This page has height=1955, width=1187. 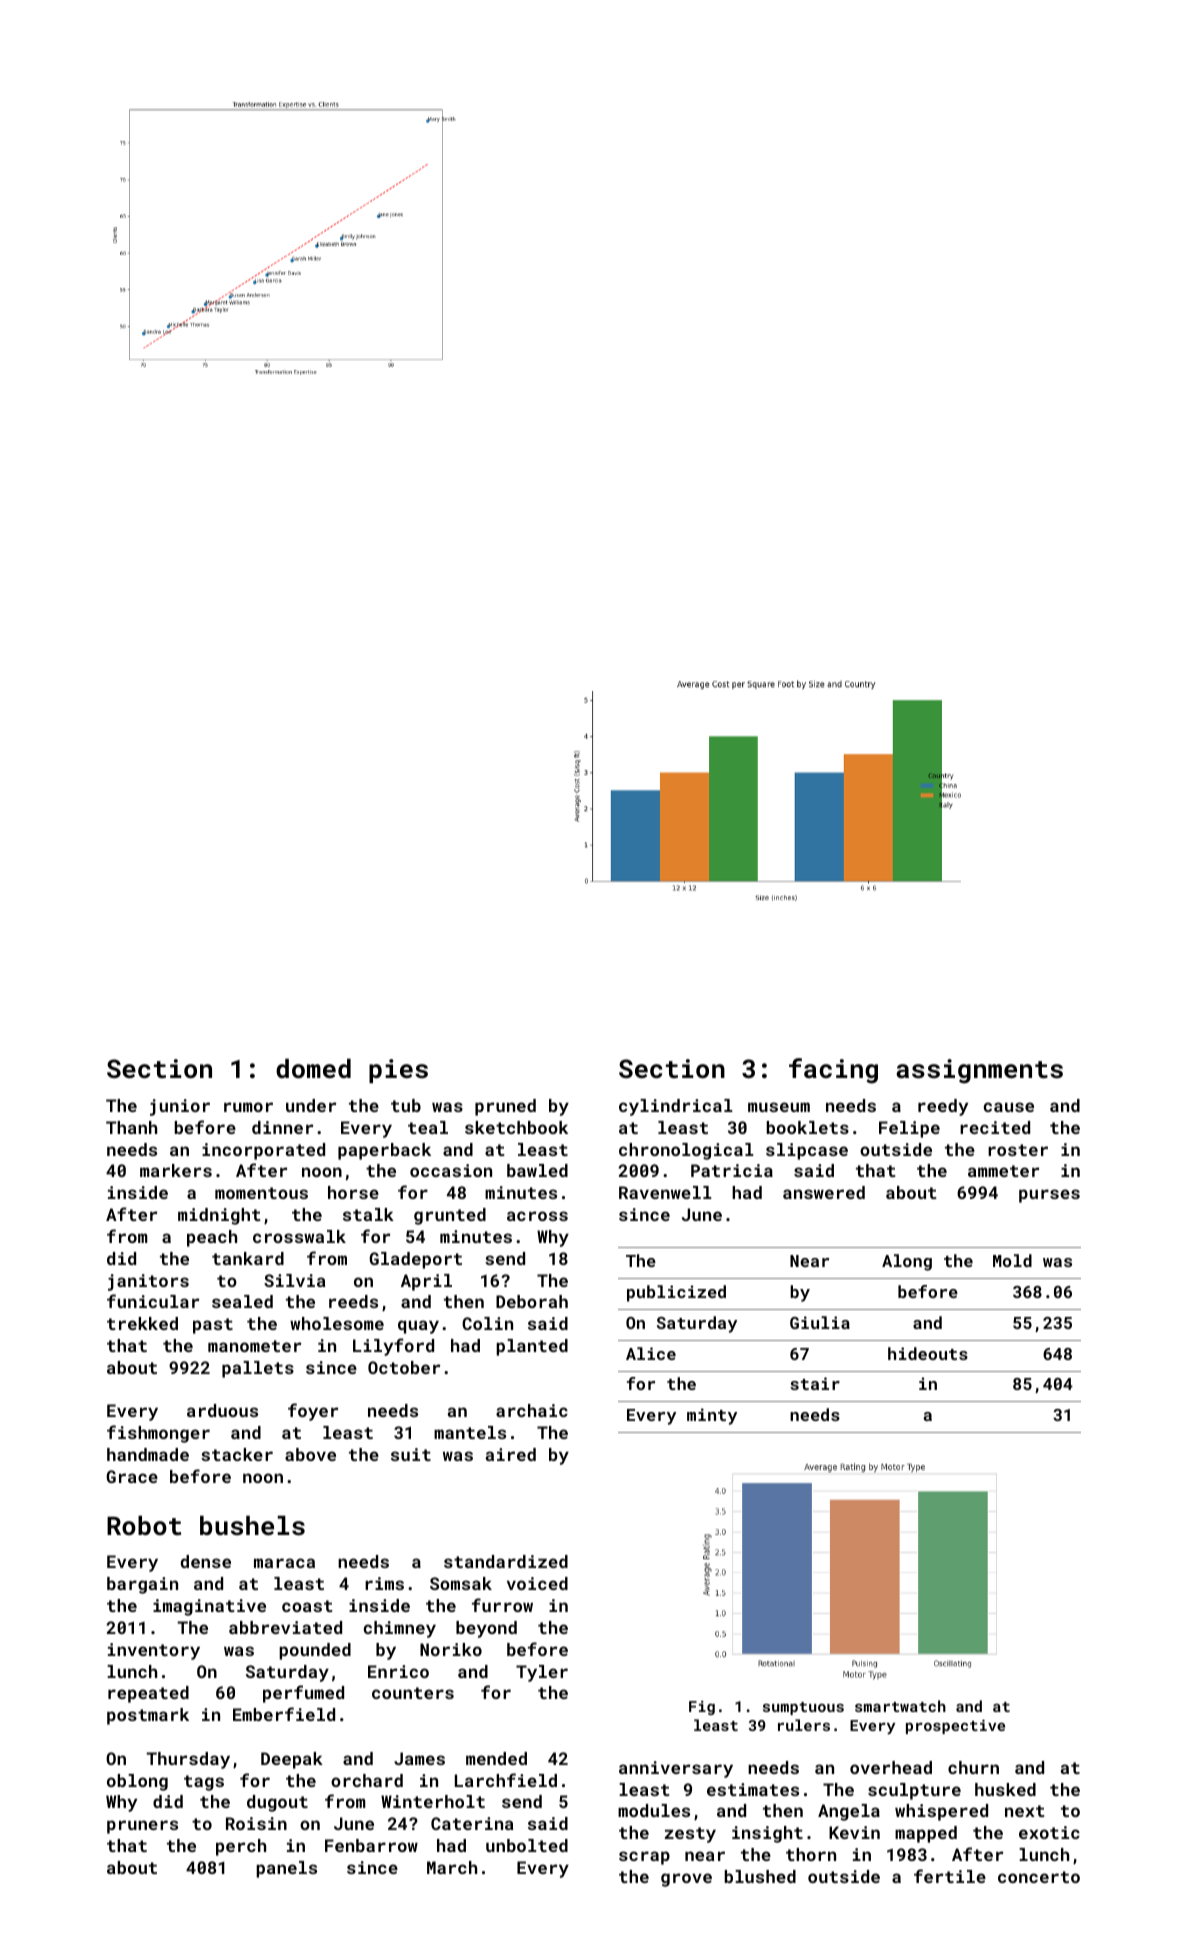 I want to click on hideouts, so click(x=928, y=1353).
